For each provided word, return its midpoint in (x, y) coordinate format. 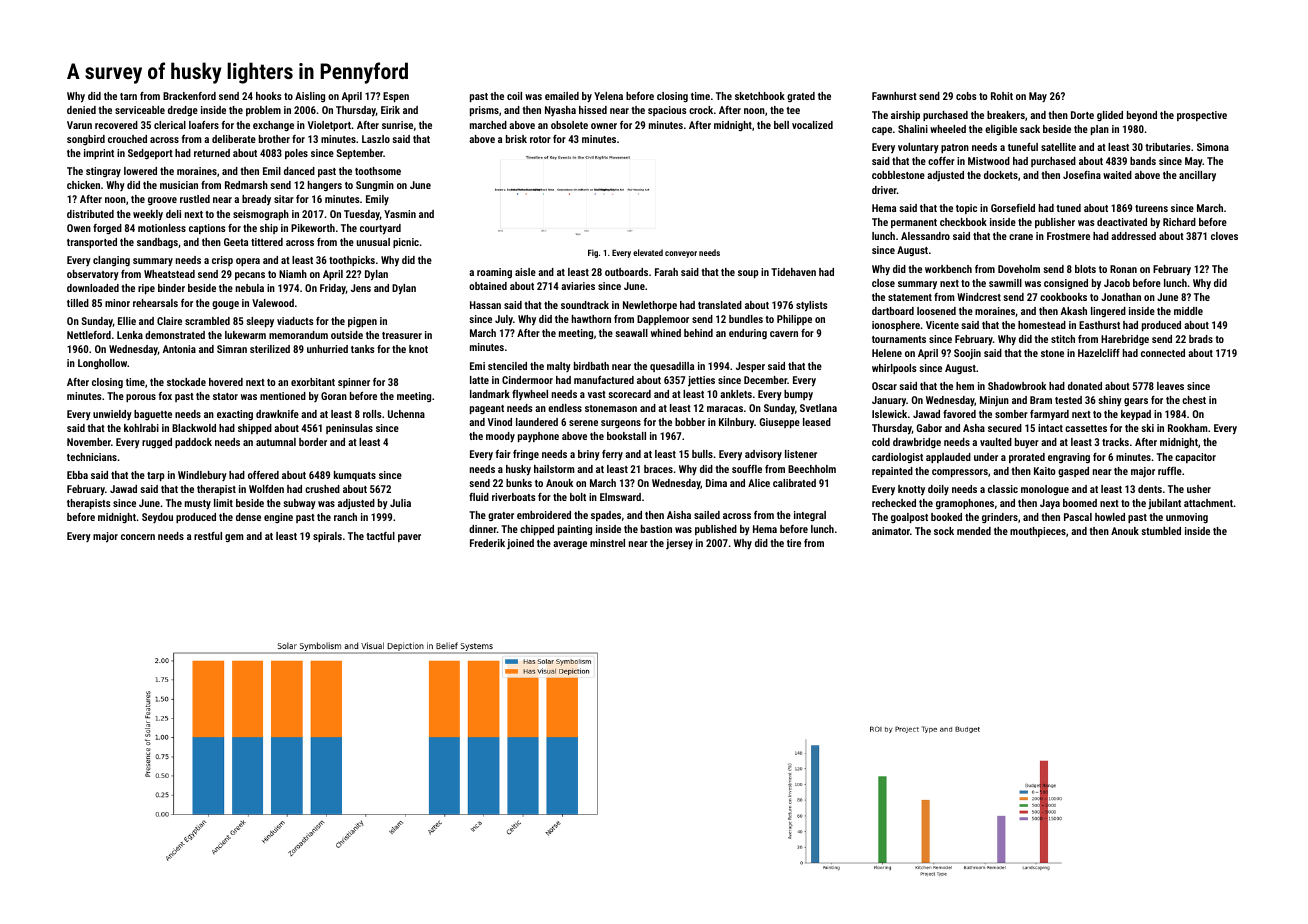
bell (781, 125)
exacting (235, 415)
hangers (325, 186)
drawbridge (917, 443)
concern (138, 537)
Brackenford (189, 96)
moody (500, 437)
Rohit (1002, 96)
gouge (225, 305)
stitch (1063, 339)
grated (801, 97)
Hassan (485, 305)
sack (1030, 129)
